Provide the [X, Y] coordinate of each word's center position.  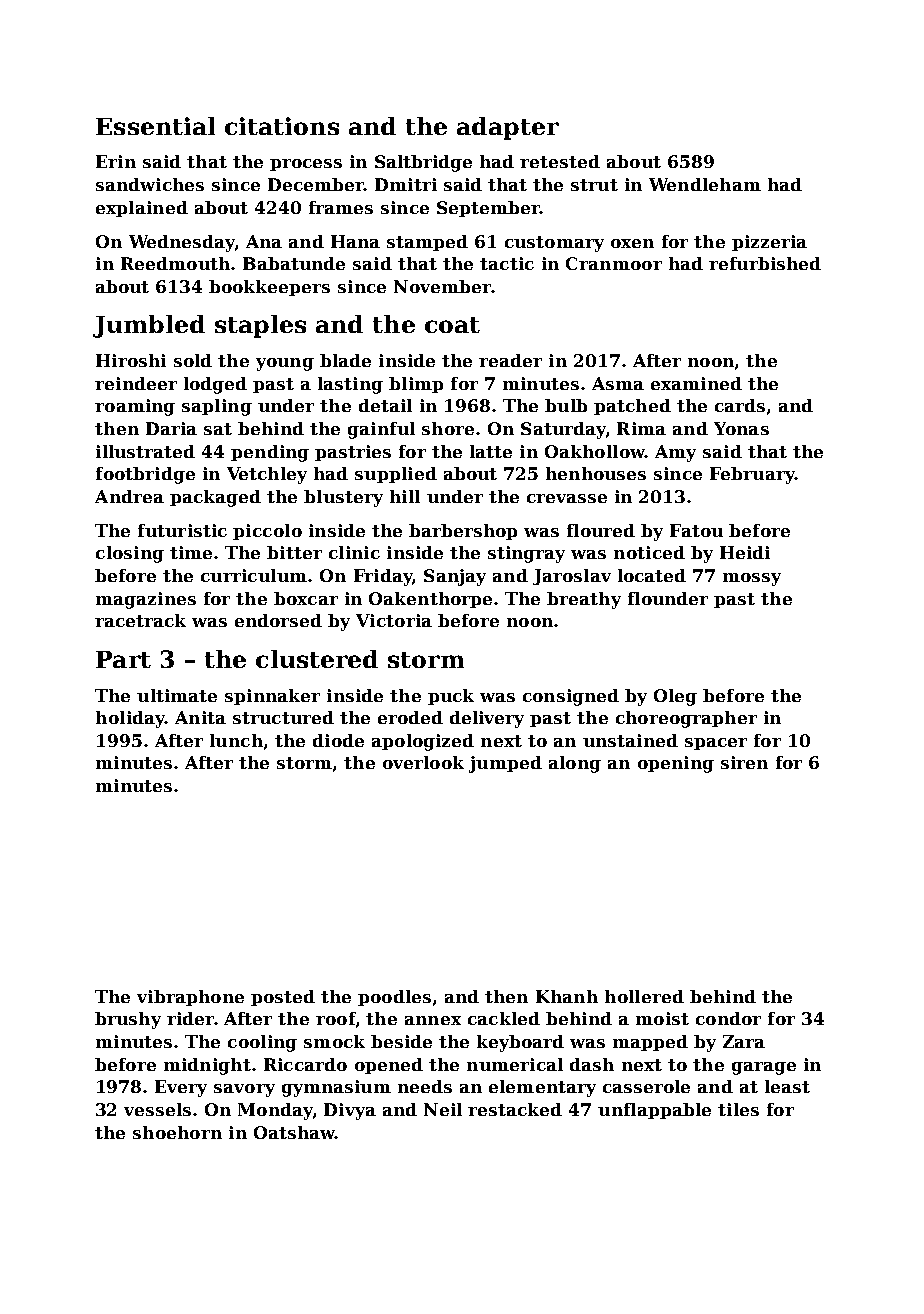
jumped [505, 764]
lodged [215, 385]
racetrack [140, 620]
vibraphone [190, 998]
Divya [350, 1111]
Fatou [696, 530]
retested [560, 161]
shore [448, 428]
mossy [752, 579]
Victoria [394, 620]
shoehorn [177, 1132]
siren [744, 762]
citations [282, 126]
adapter [508, 128]
